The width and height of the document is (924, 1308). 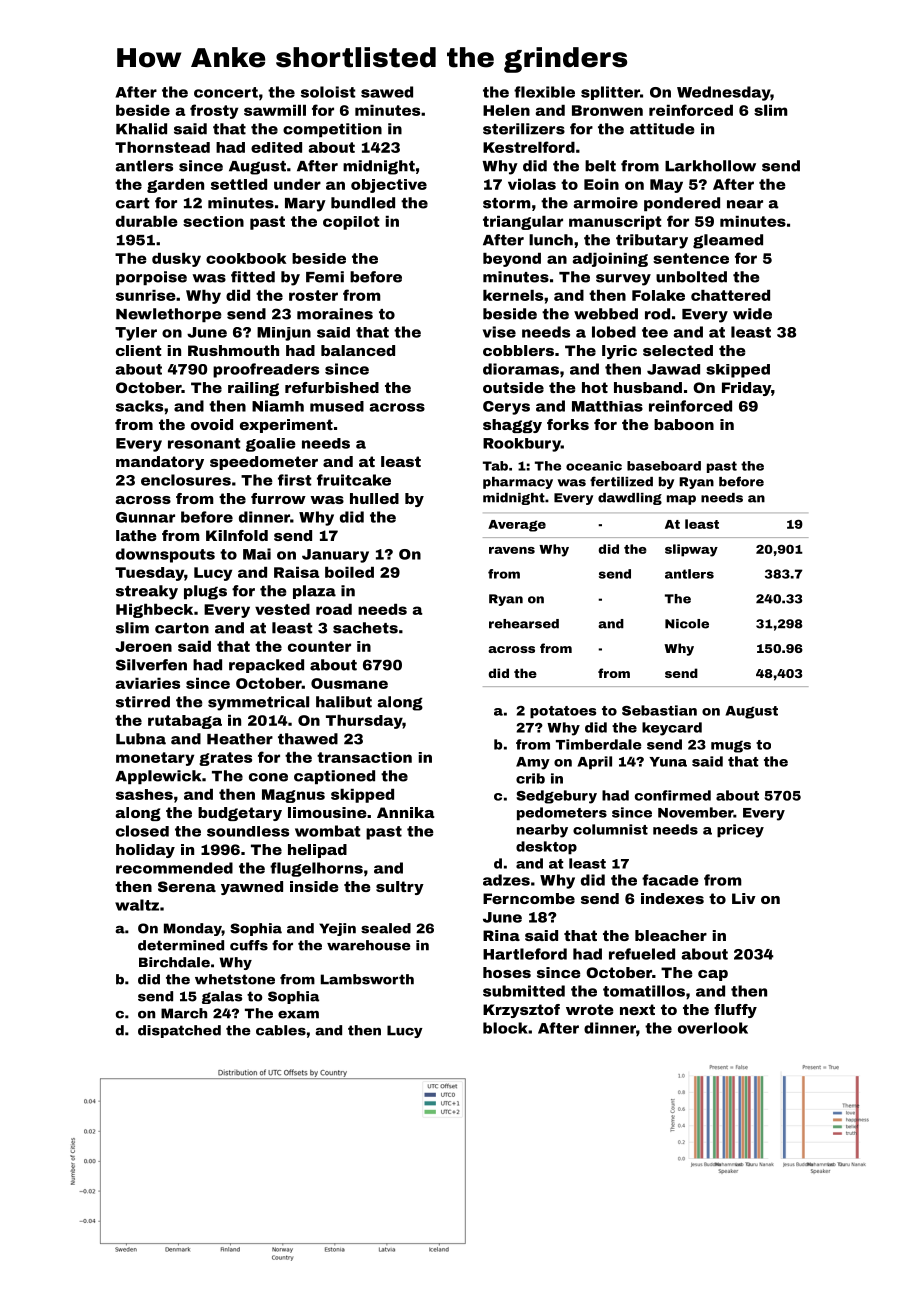 I want to click on Larkhollow, so click(x=710, y=166).
